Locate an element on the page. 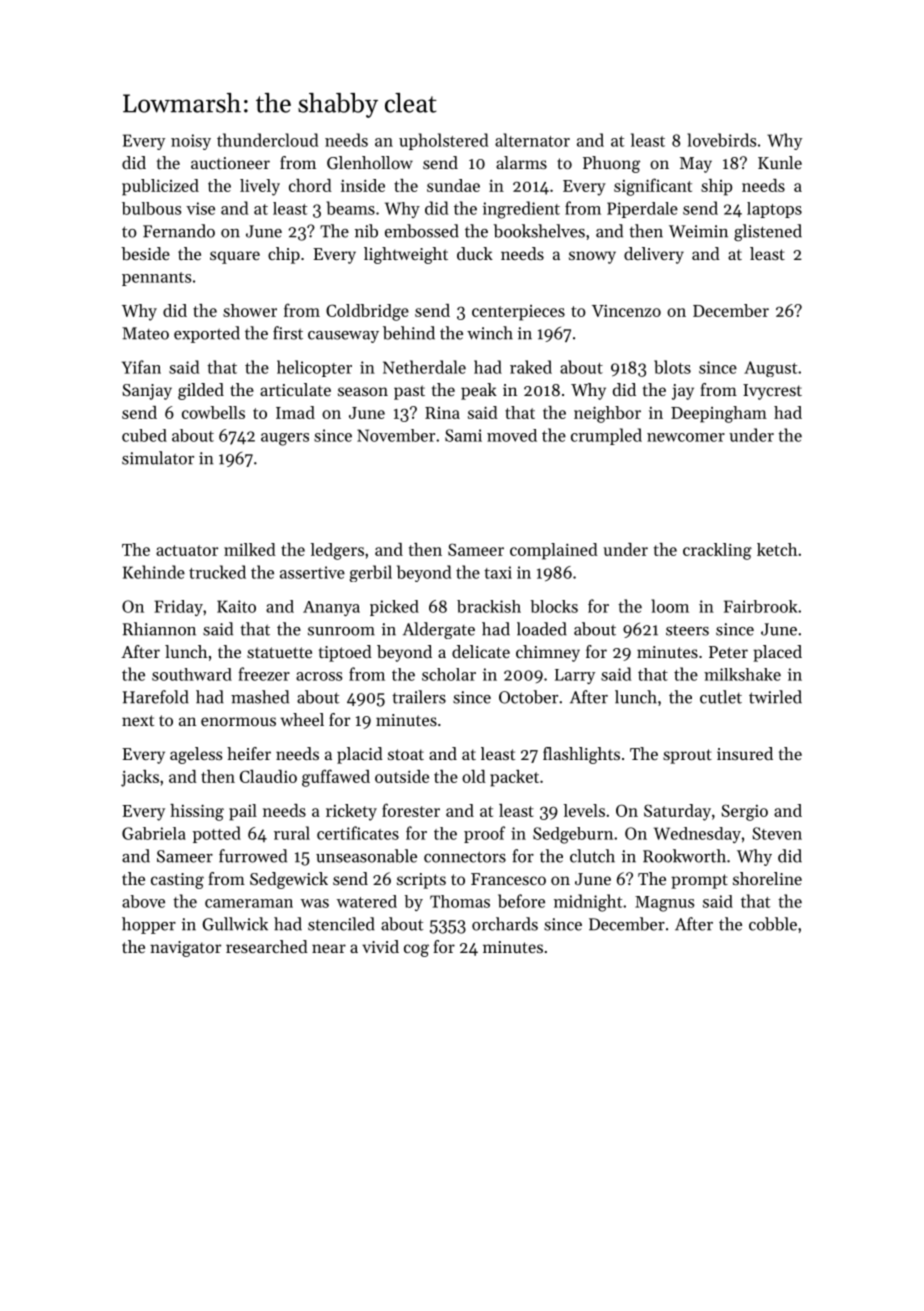 This image has height=1311, width=924. researched is located at coordinates (267, 946).
